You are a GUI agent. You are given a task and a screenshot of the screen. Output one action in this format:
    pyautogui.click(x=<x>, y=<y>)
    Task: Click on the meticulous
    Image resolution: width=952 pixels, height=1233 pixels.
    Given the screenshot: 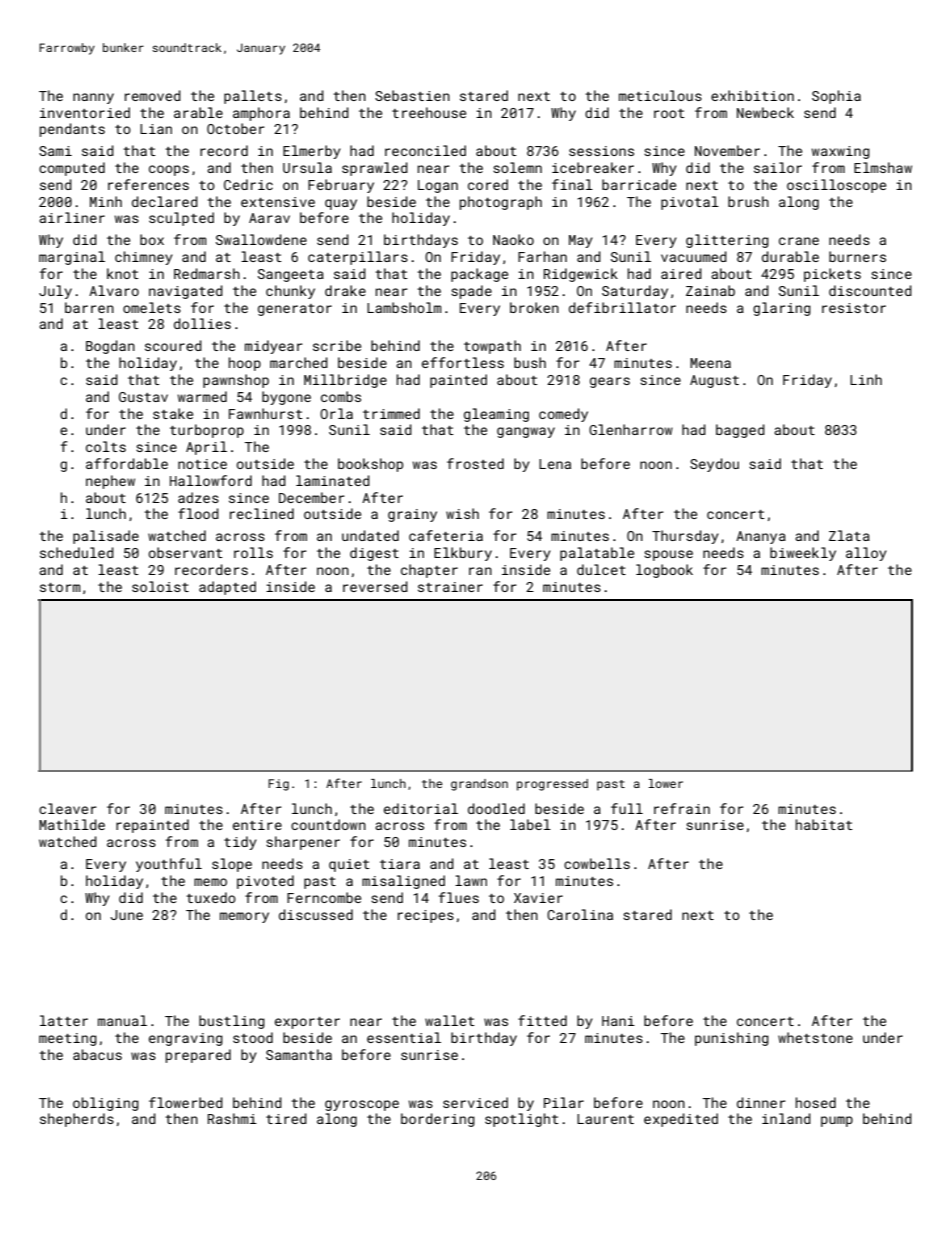 What is the action you would take?
    pyautogui.click(x=660, y=95)
